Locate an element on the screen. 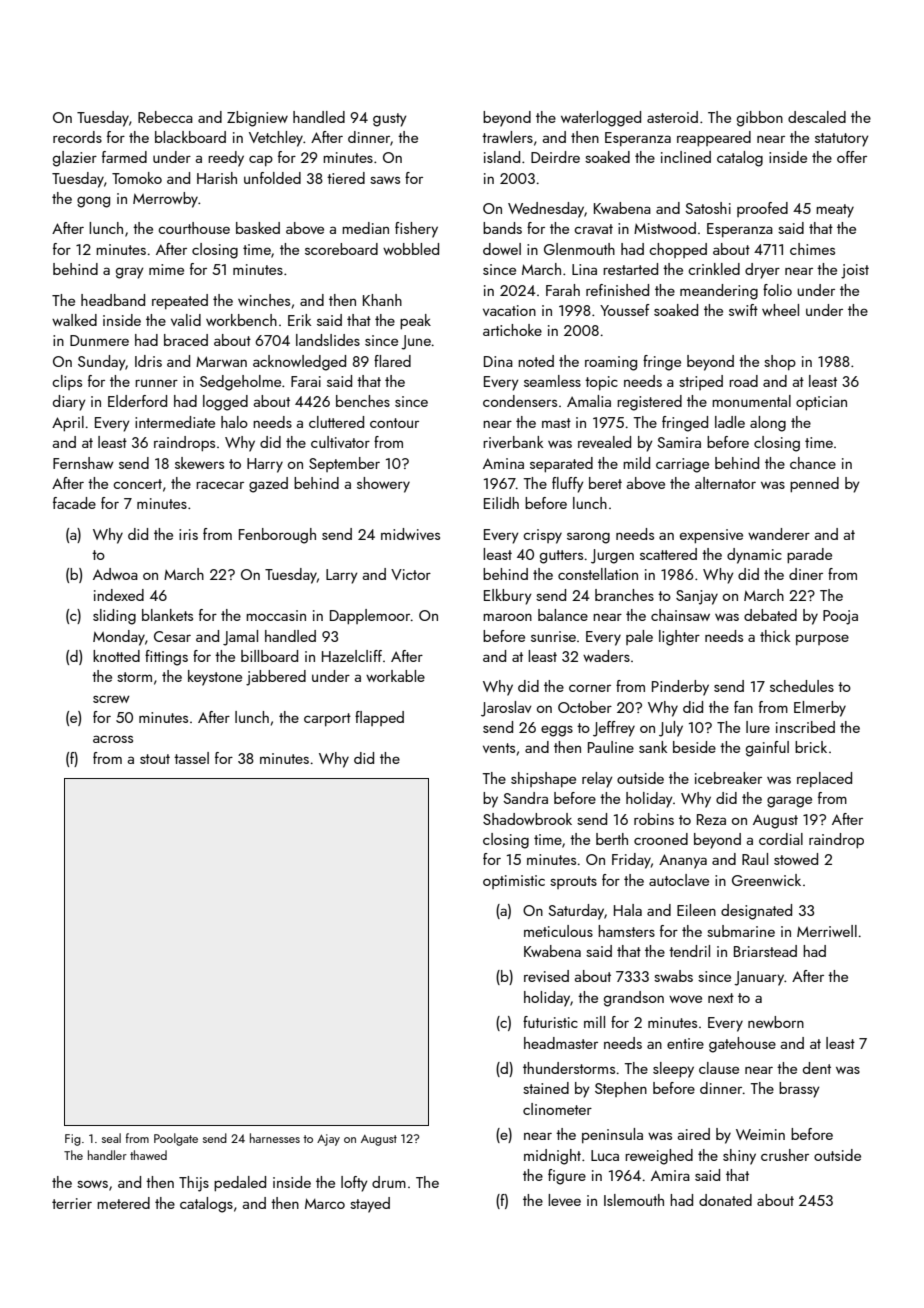 This screenshot has height=1308, width=924. iris is located at coordinates (188, 534).
